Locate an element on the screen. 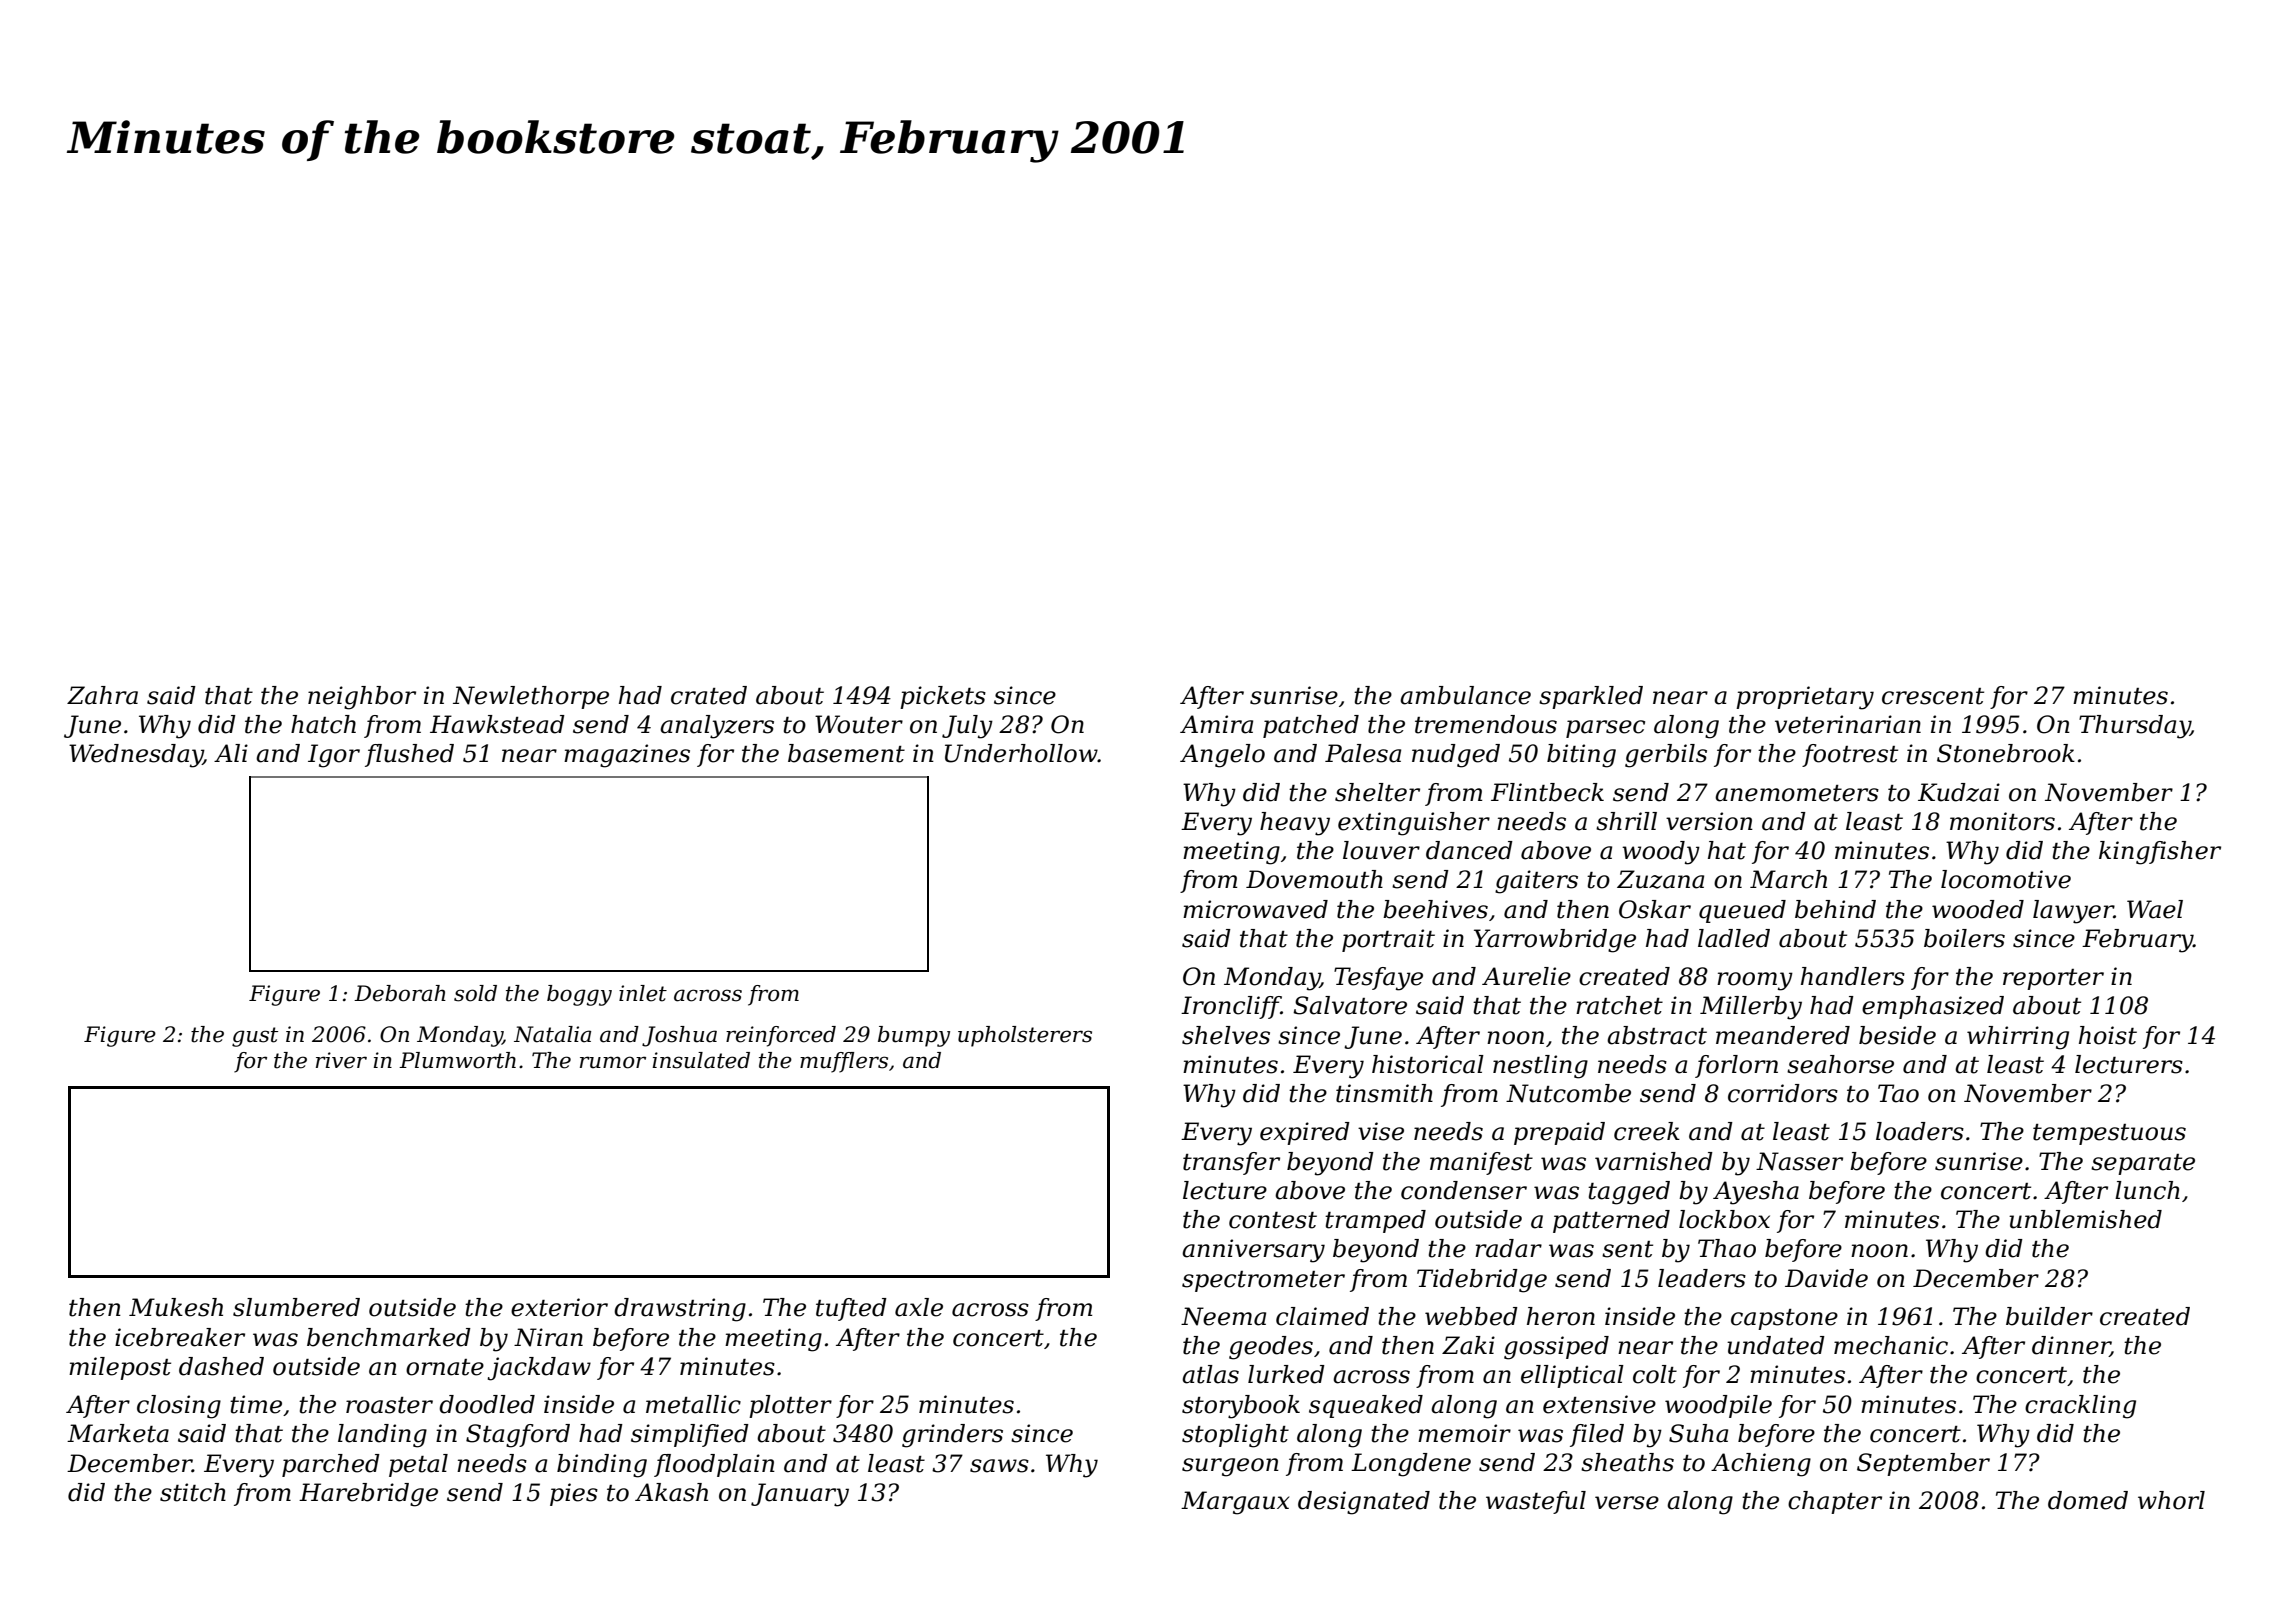  Ironcliff is located at coordinates (1231, 1007).
